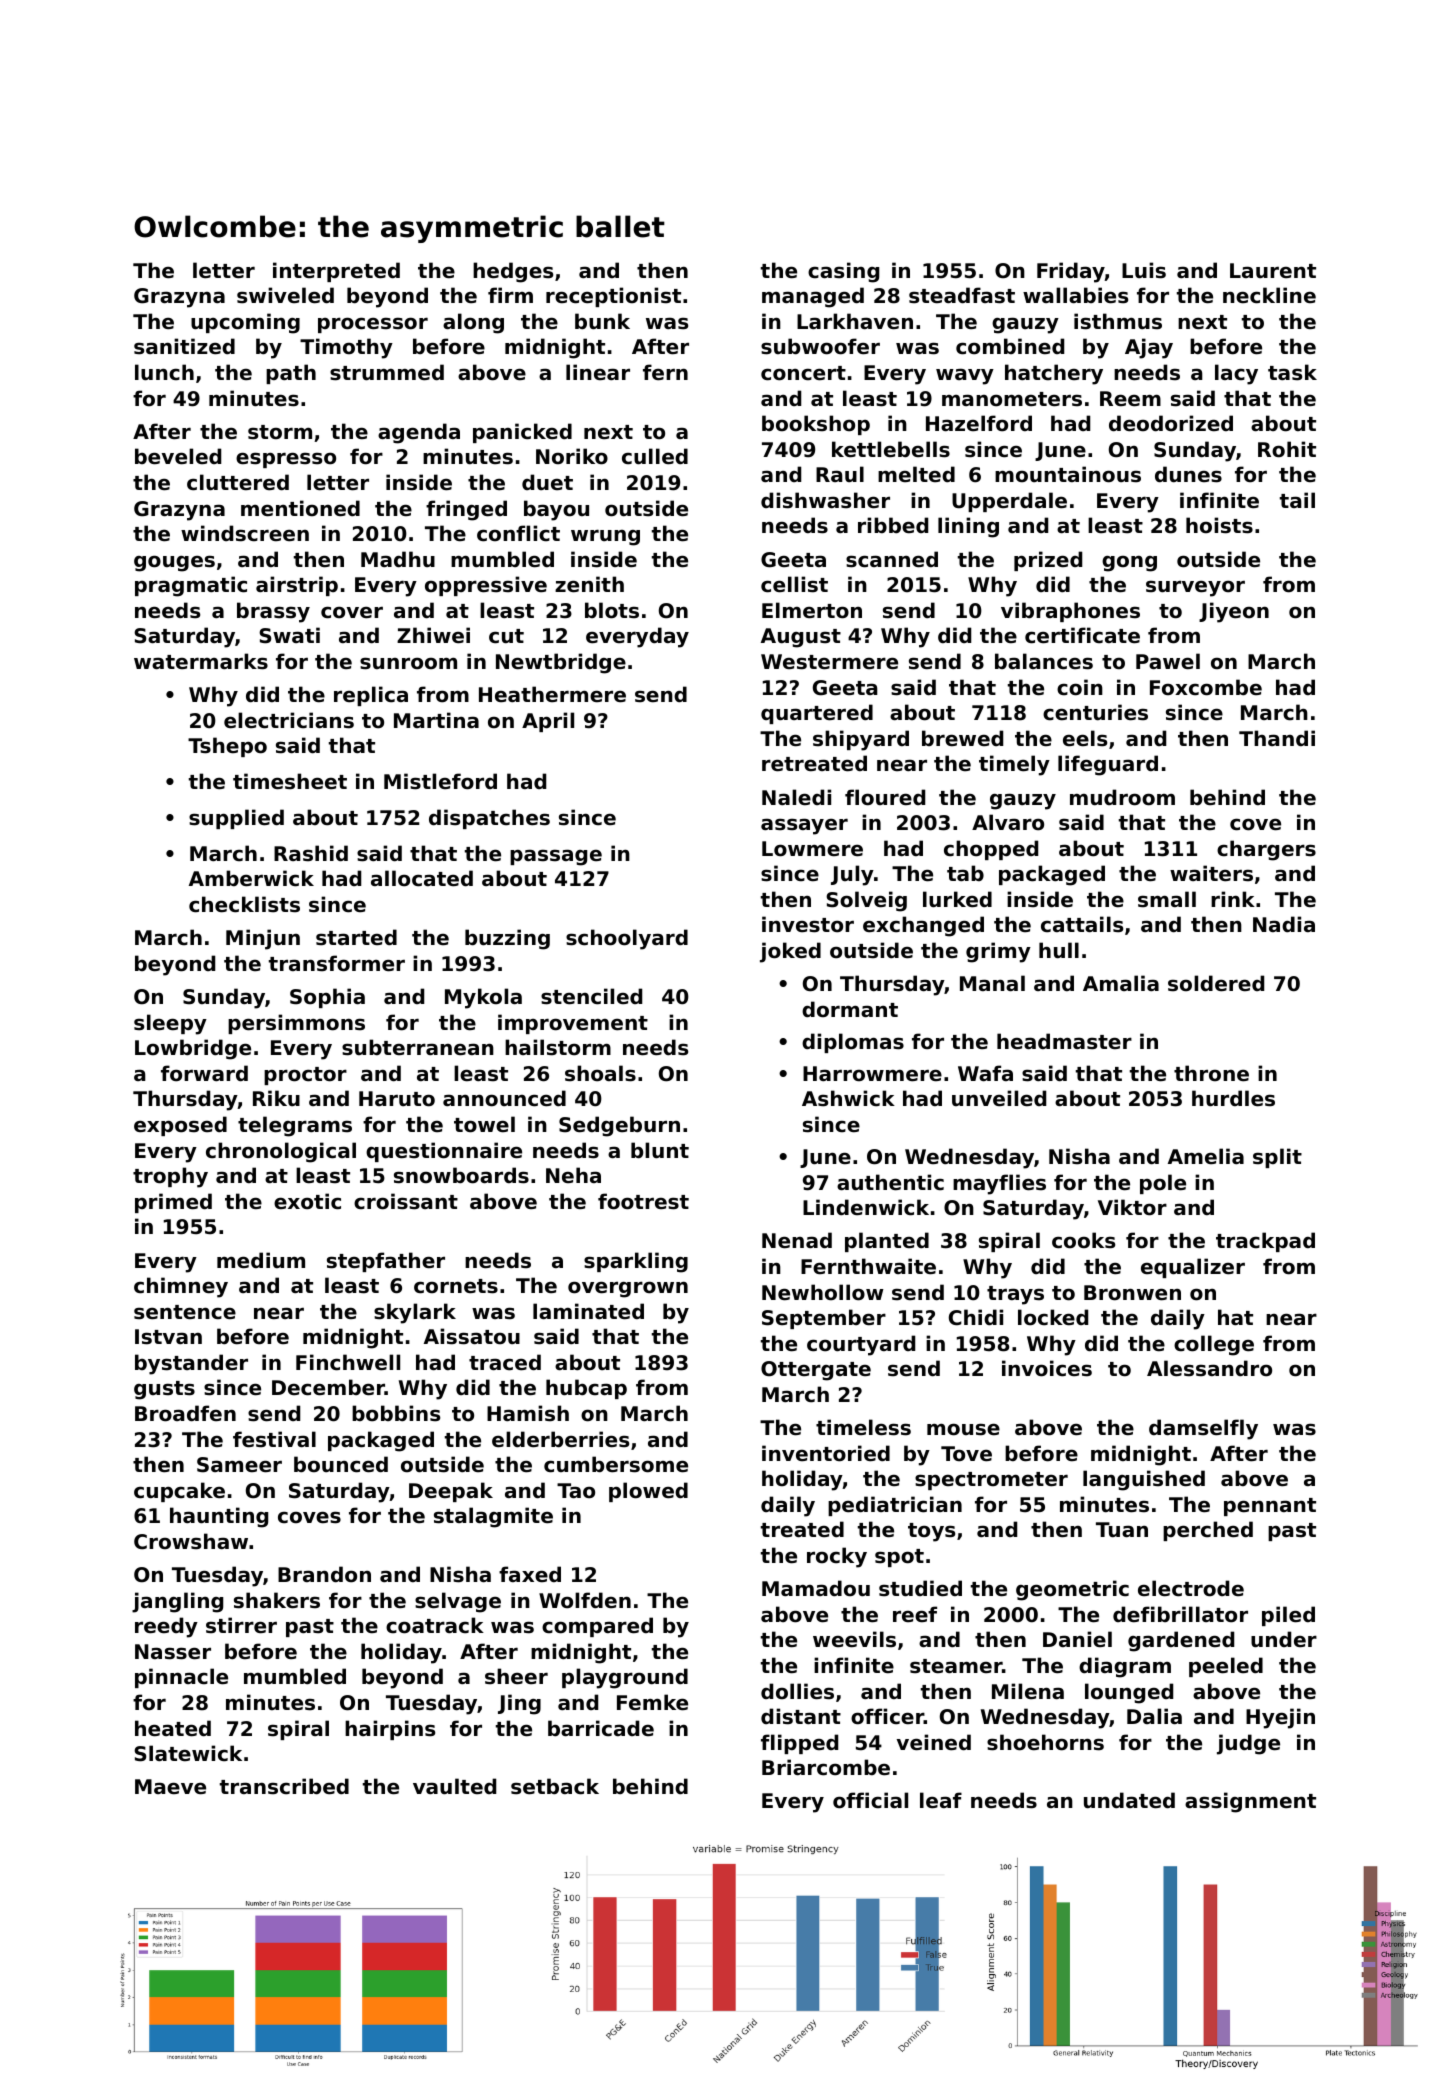 This screenshot has height=2100, width=1450. I want to click on Naledi, so click(796, 797).
